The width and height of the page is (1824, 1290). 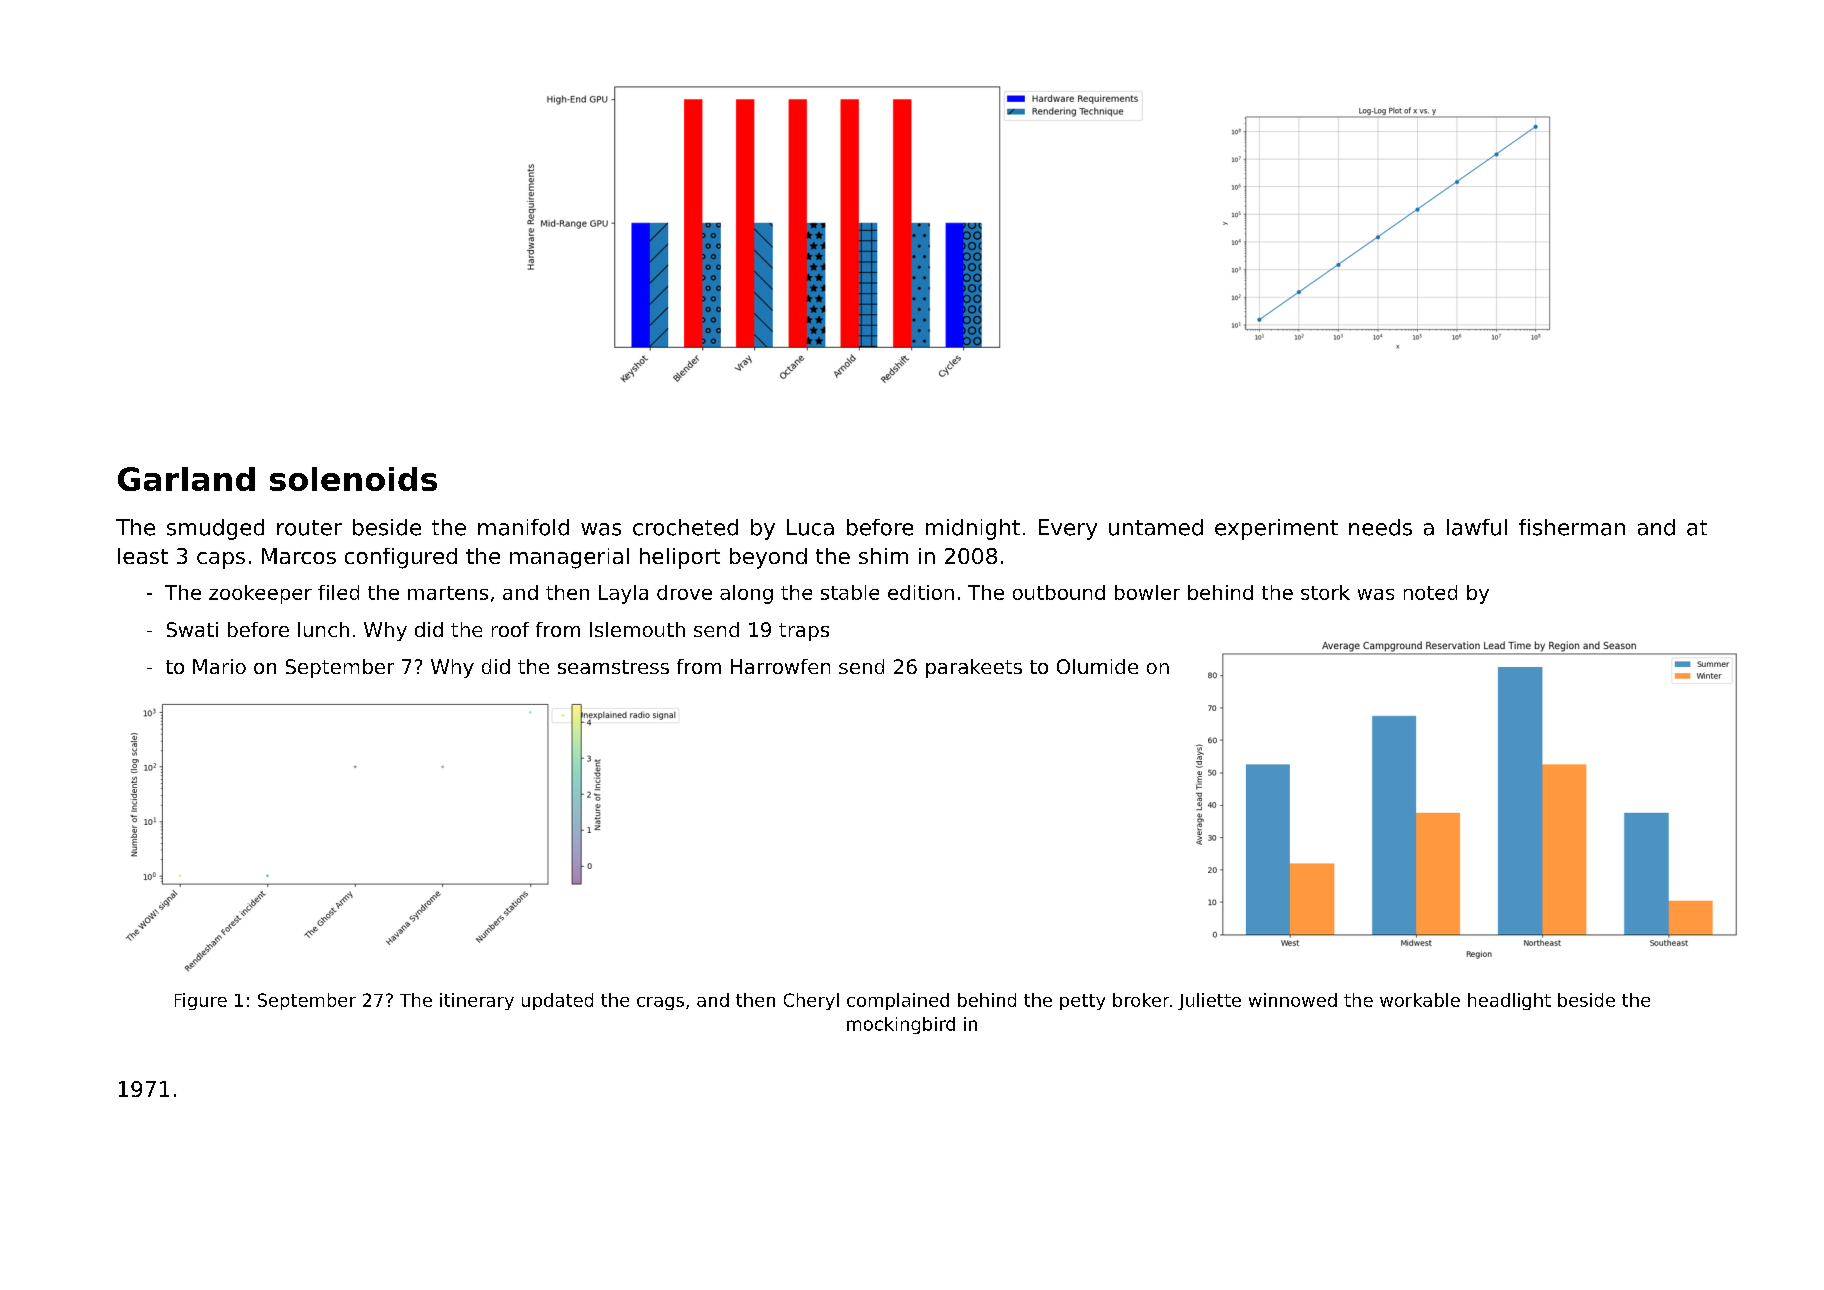 What do you see at coordinates (1509, 1001) in the page?
I see `headlight` at bounding box center [1509, 1001].
